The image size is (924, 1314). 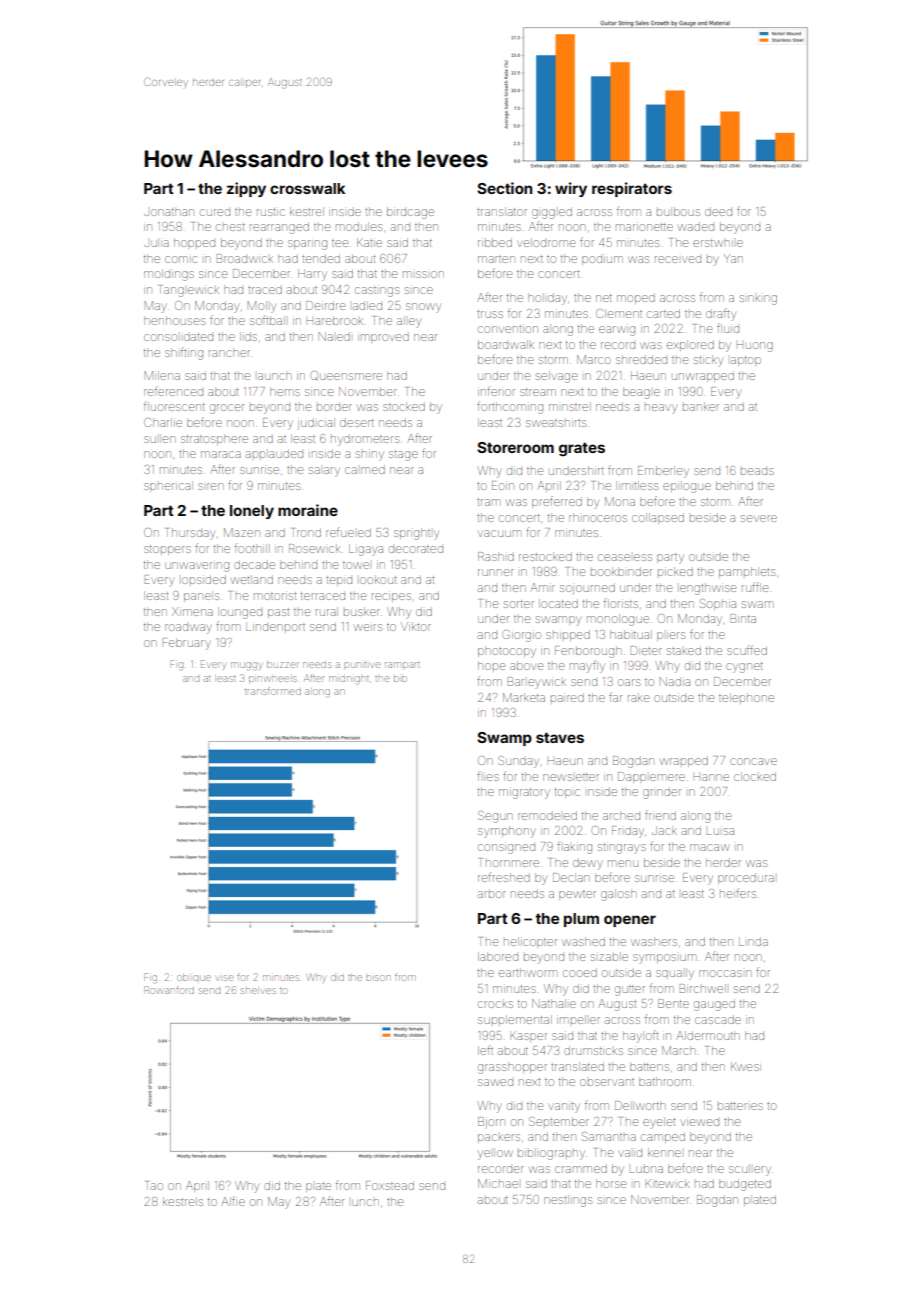 I want to click on Section, so click(x=504, y=188).
